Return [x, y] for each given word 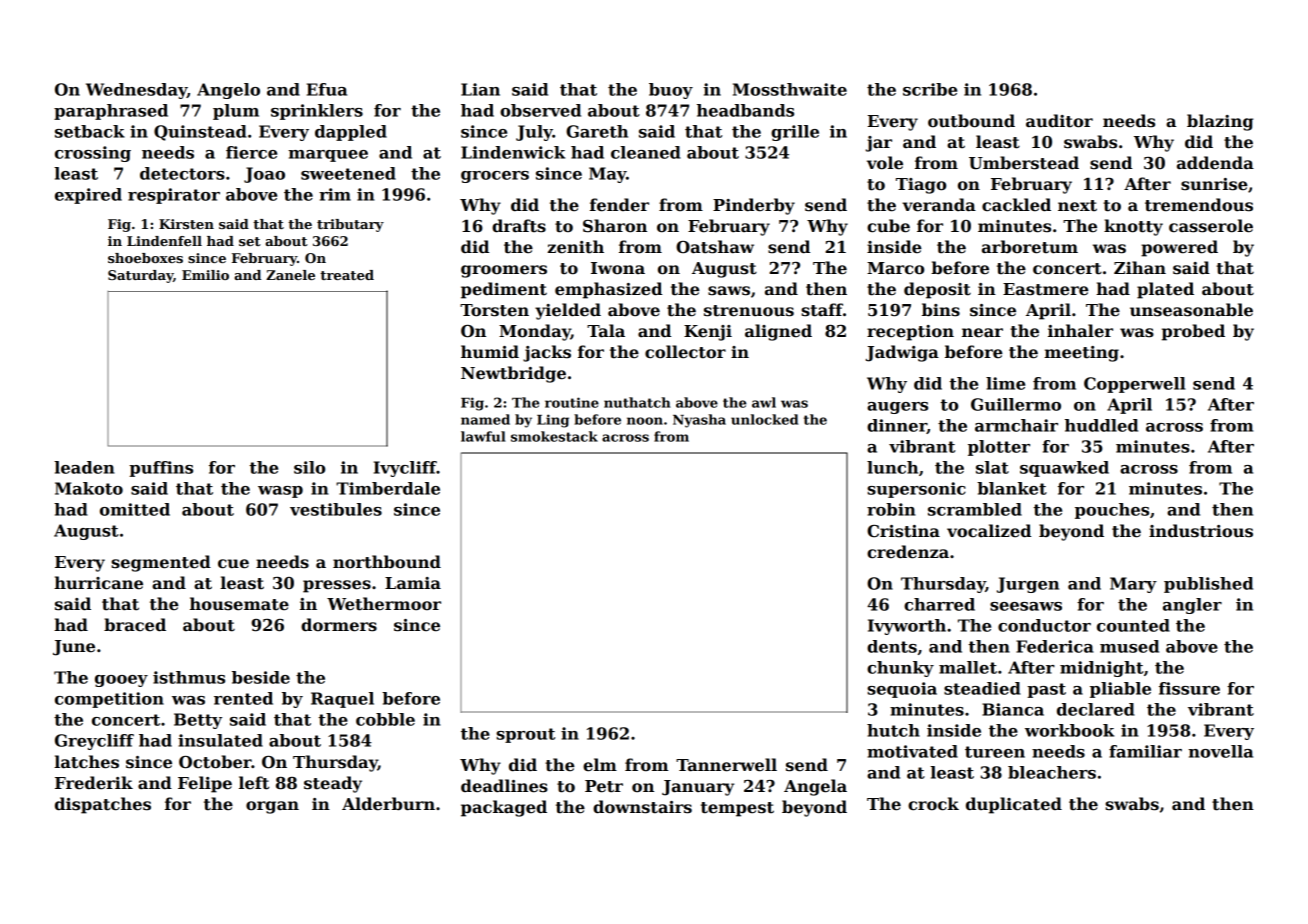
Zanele [290, 275]
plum [236, 112]
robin [891, 509]
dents [892, 646]
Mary [1133, 585]
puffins [161, 469]
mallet [968, 667]
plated [1165, 290]
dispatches [103, 805]
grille [795, 133]
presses [337, 586]
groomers [504, 271]
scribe [930, 89]
